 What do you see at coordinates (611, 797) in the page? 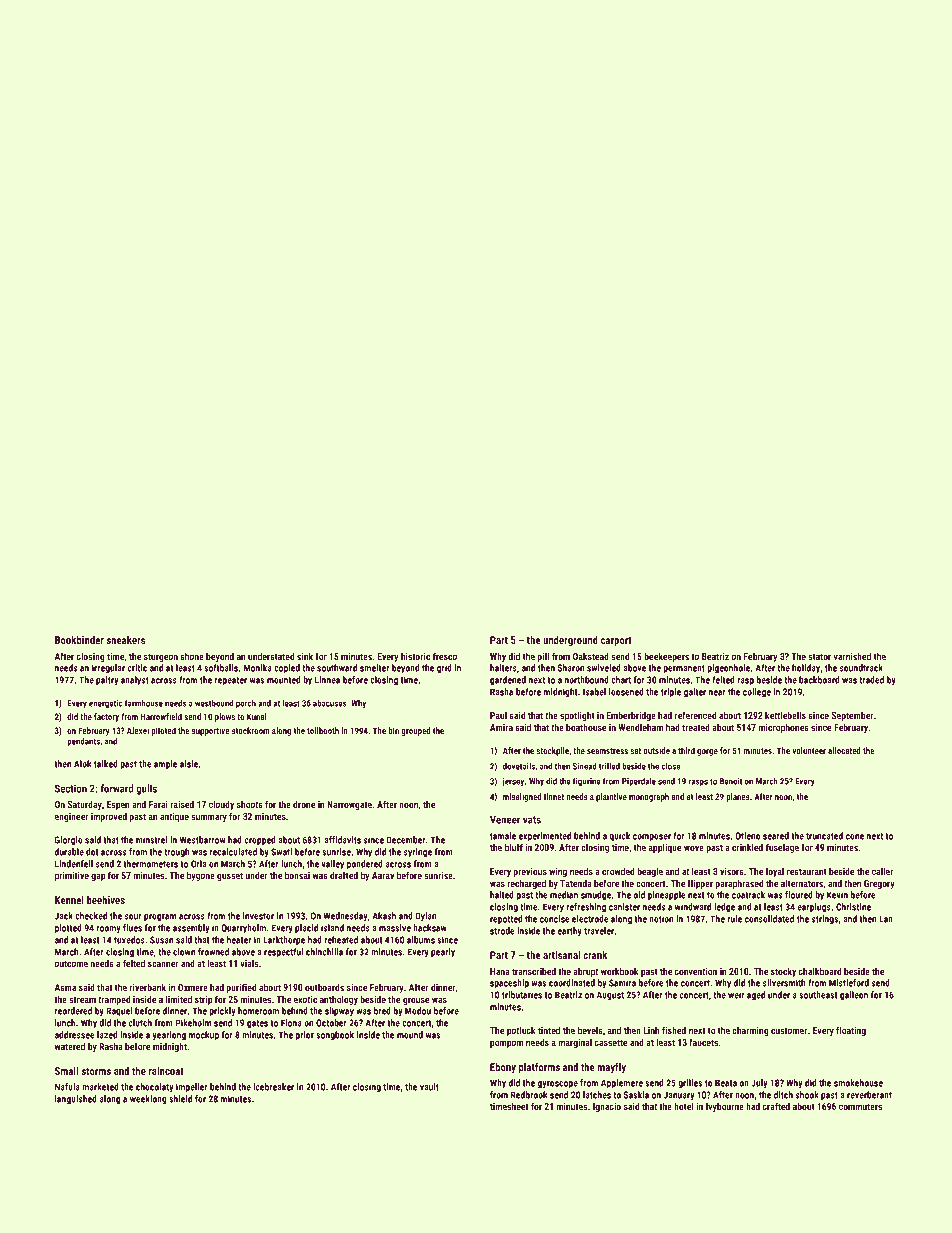
I see `plaintive` at bounding box center [611, 797].
